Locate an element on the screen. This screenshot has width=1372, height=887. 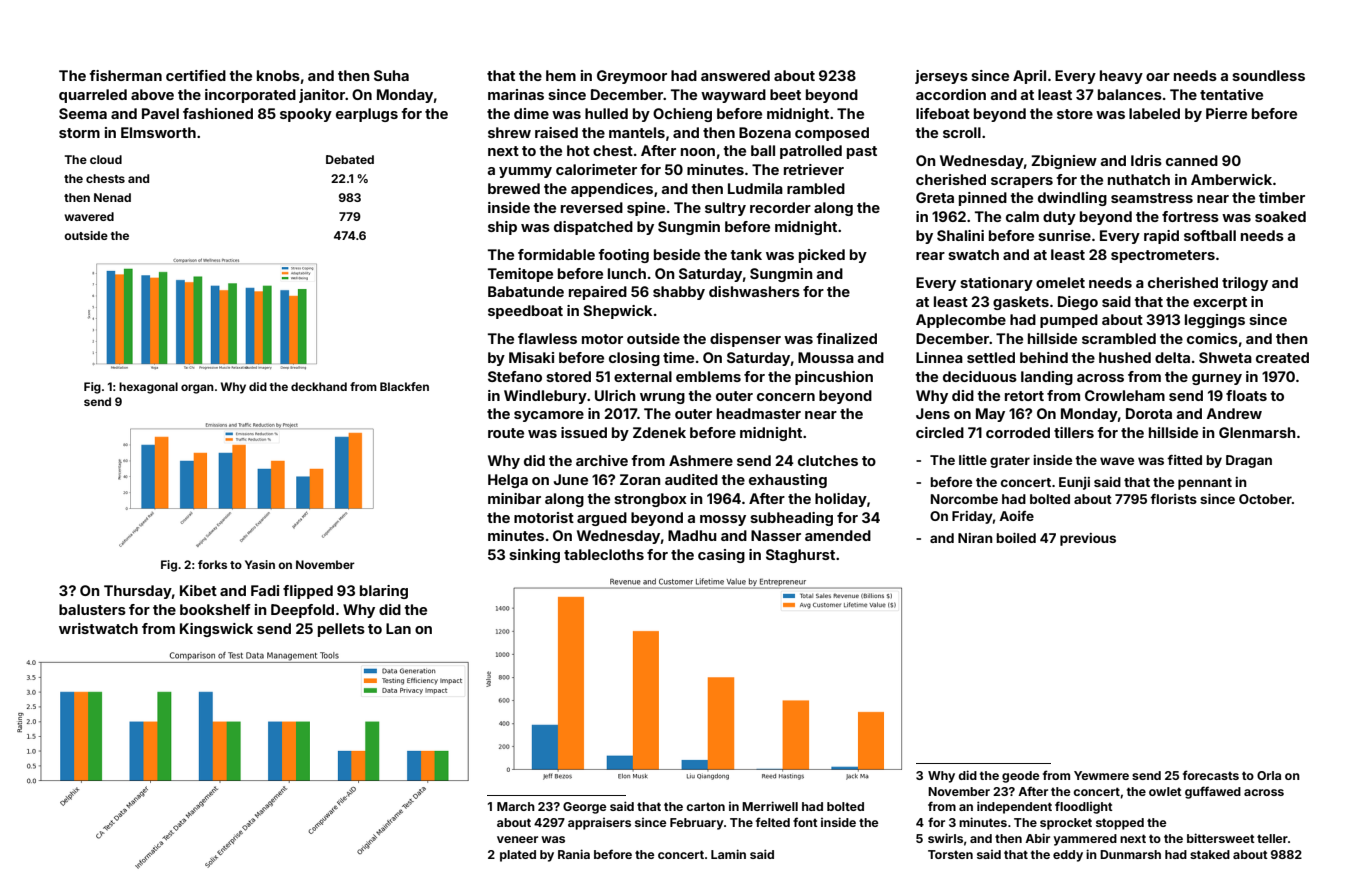
heavy is located at coordinates (1121, 77).
